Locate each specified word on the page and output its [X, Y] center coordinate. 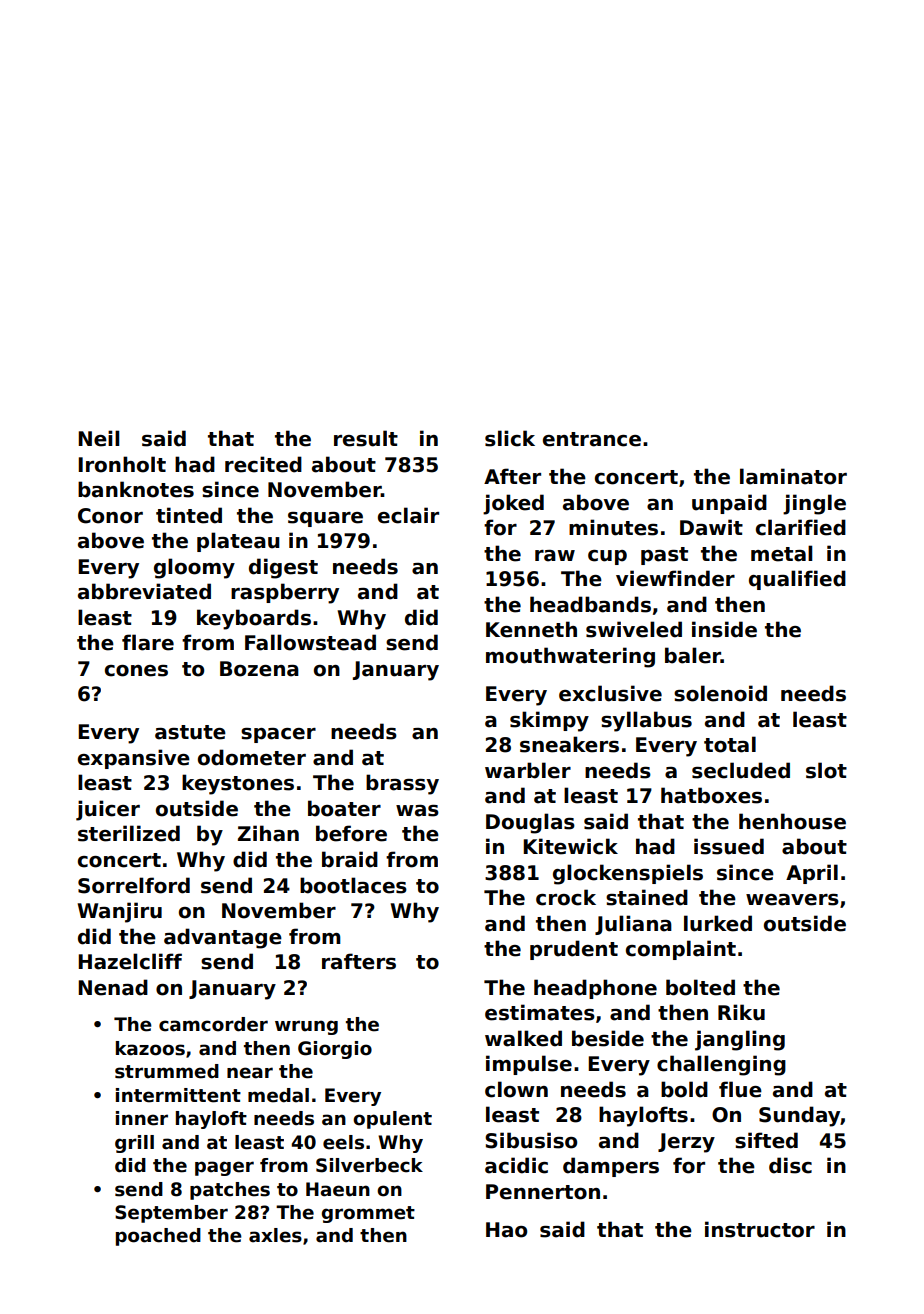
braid [350, 859]
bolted [700, 987]
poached [158, 1237]
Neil [98, 438]
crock [566, 897]
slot [826, 770]
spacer [278, 735]
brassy [402, 784]
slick [510, 438]
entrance [592, 439]
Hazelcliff [130, 961]
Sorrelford [134, 885]
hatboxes [711, 795]
